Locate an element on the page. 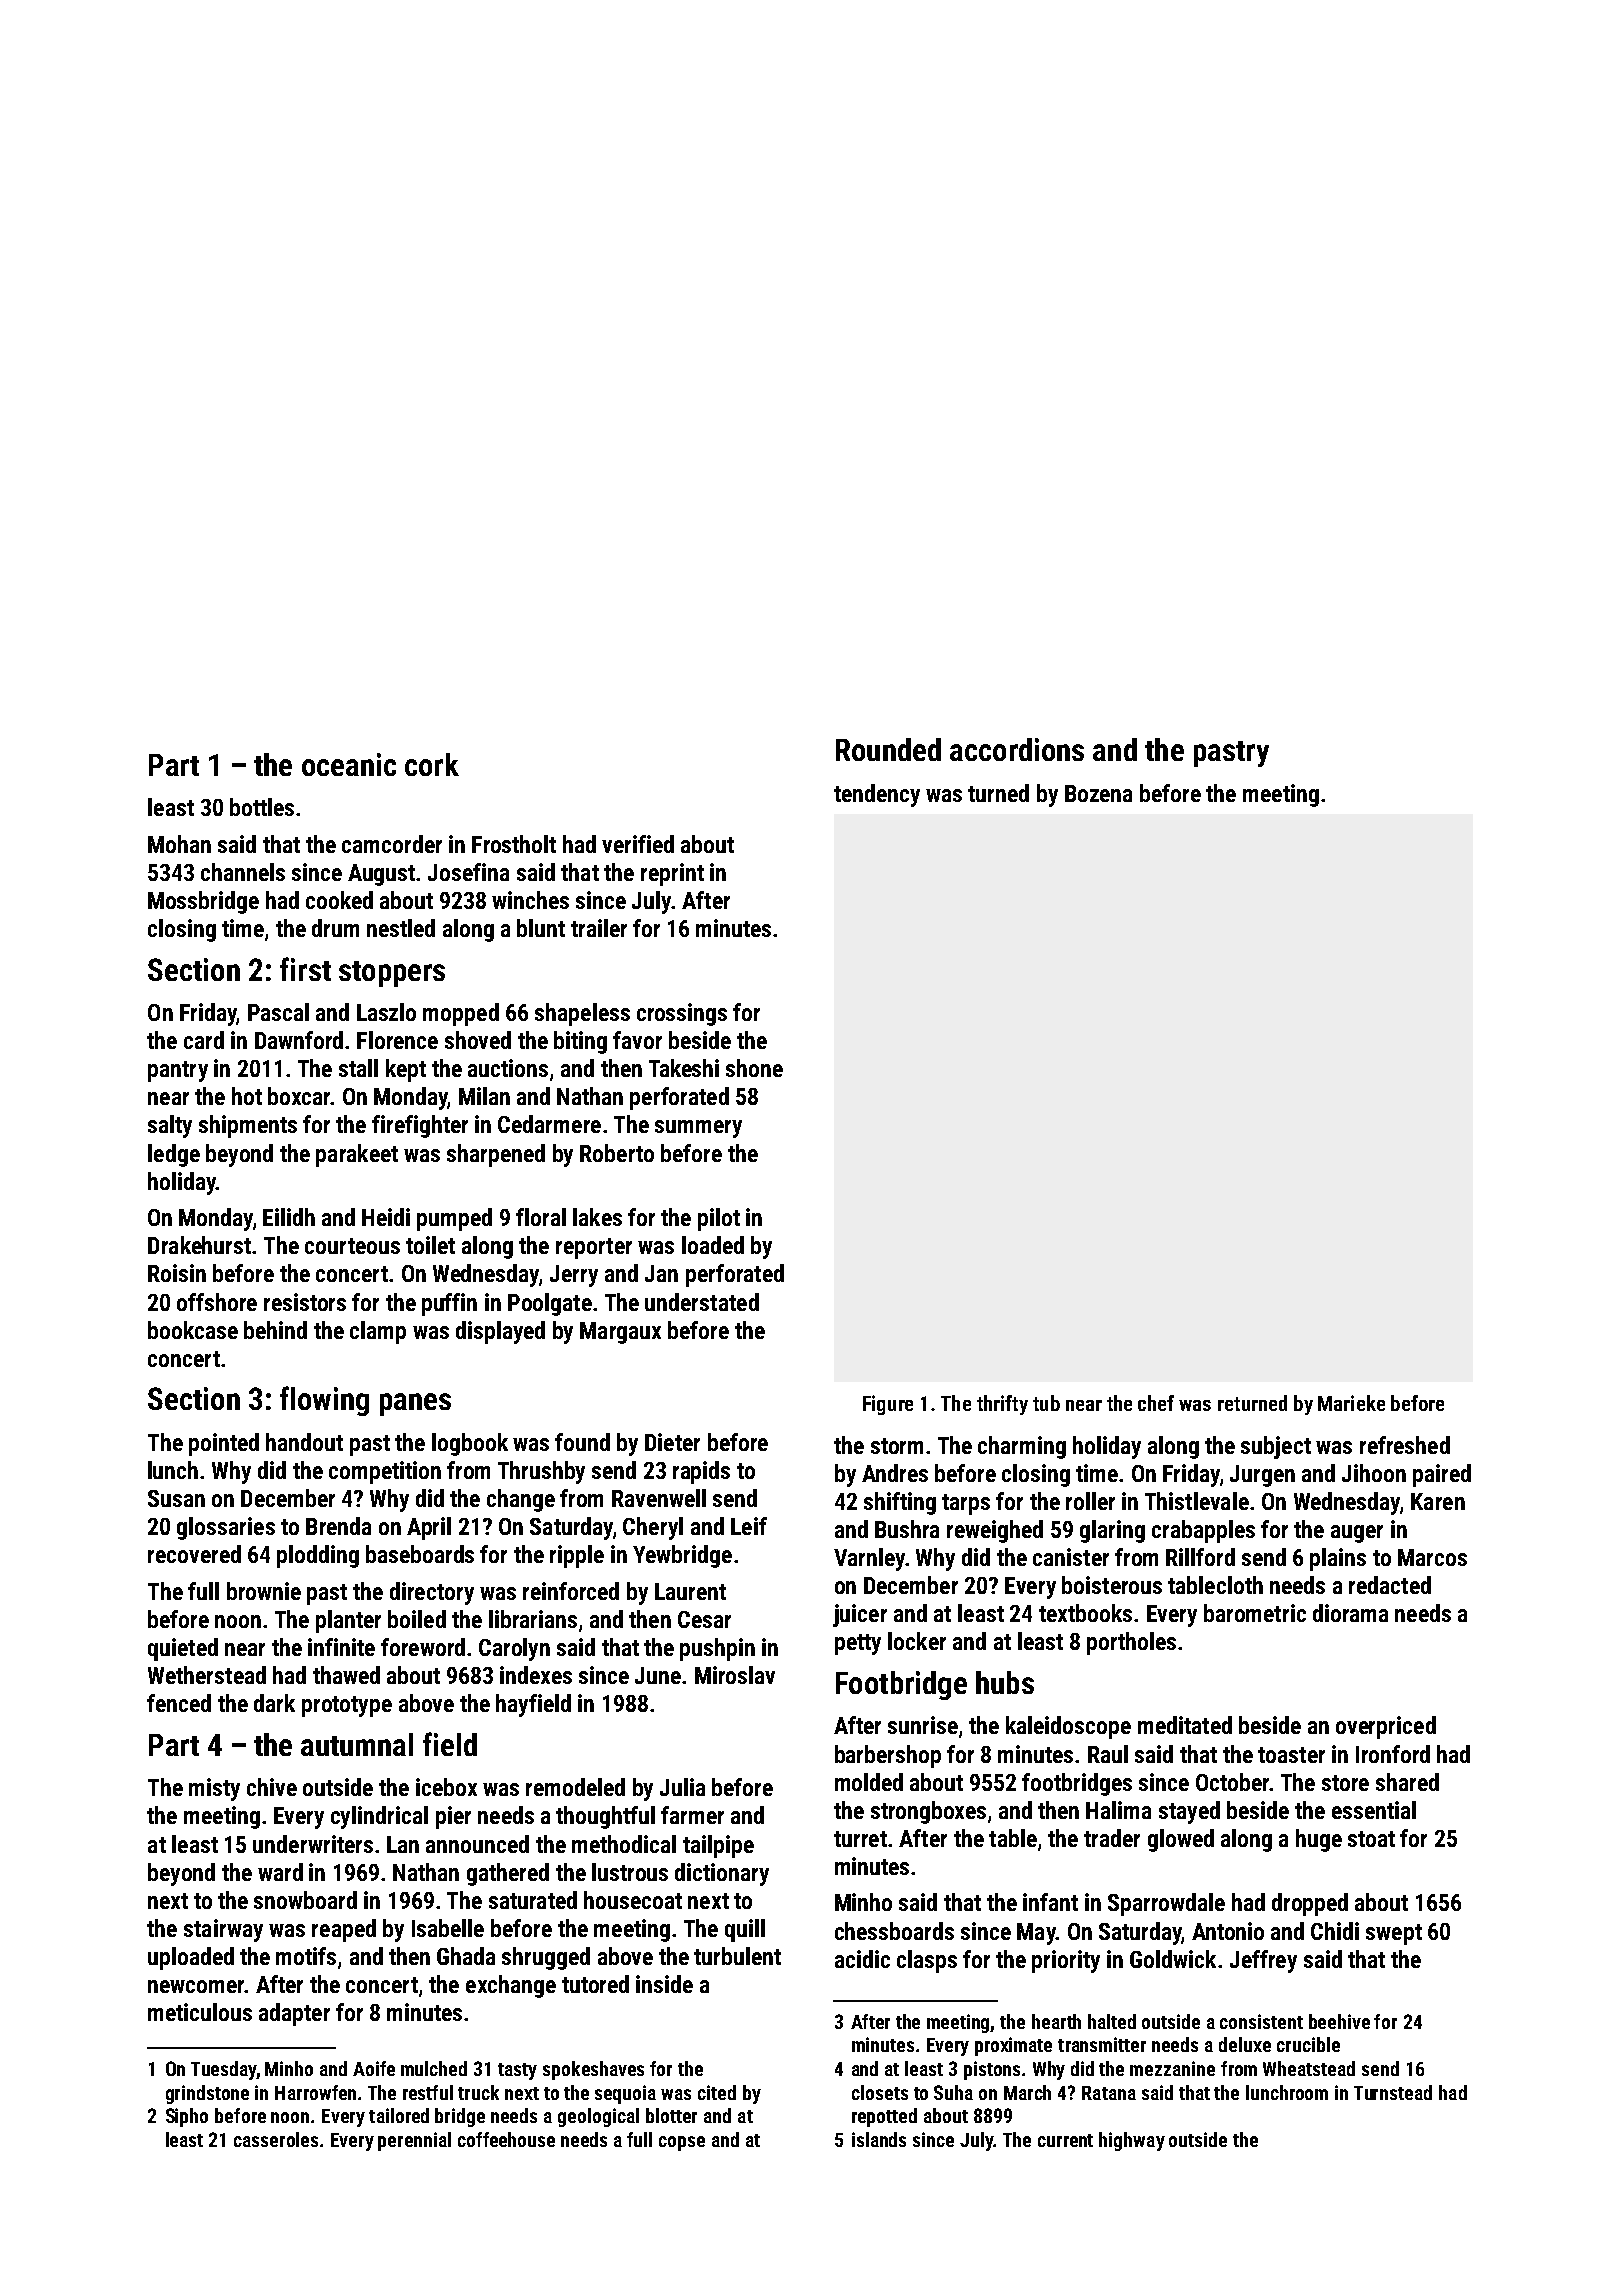 This image has width=1620, height=2292. Takeshi is located at coordinates (684, 1068).
